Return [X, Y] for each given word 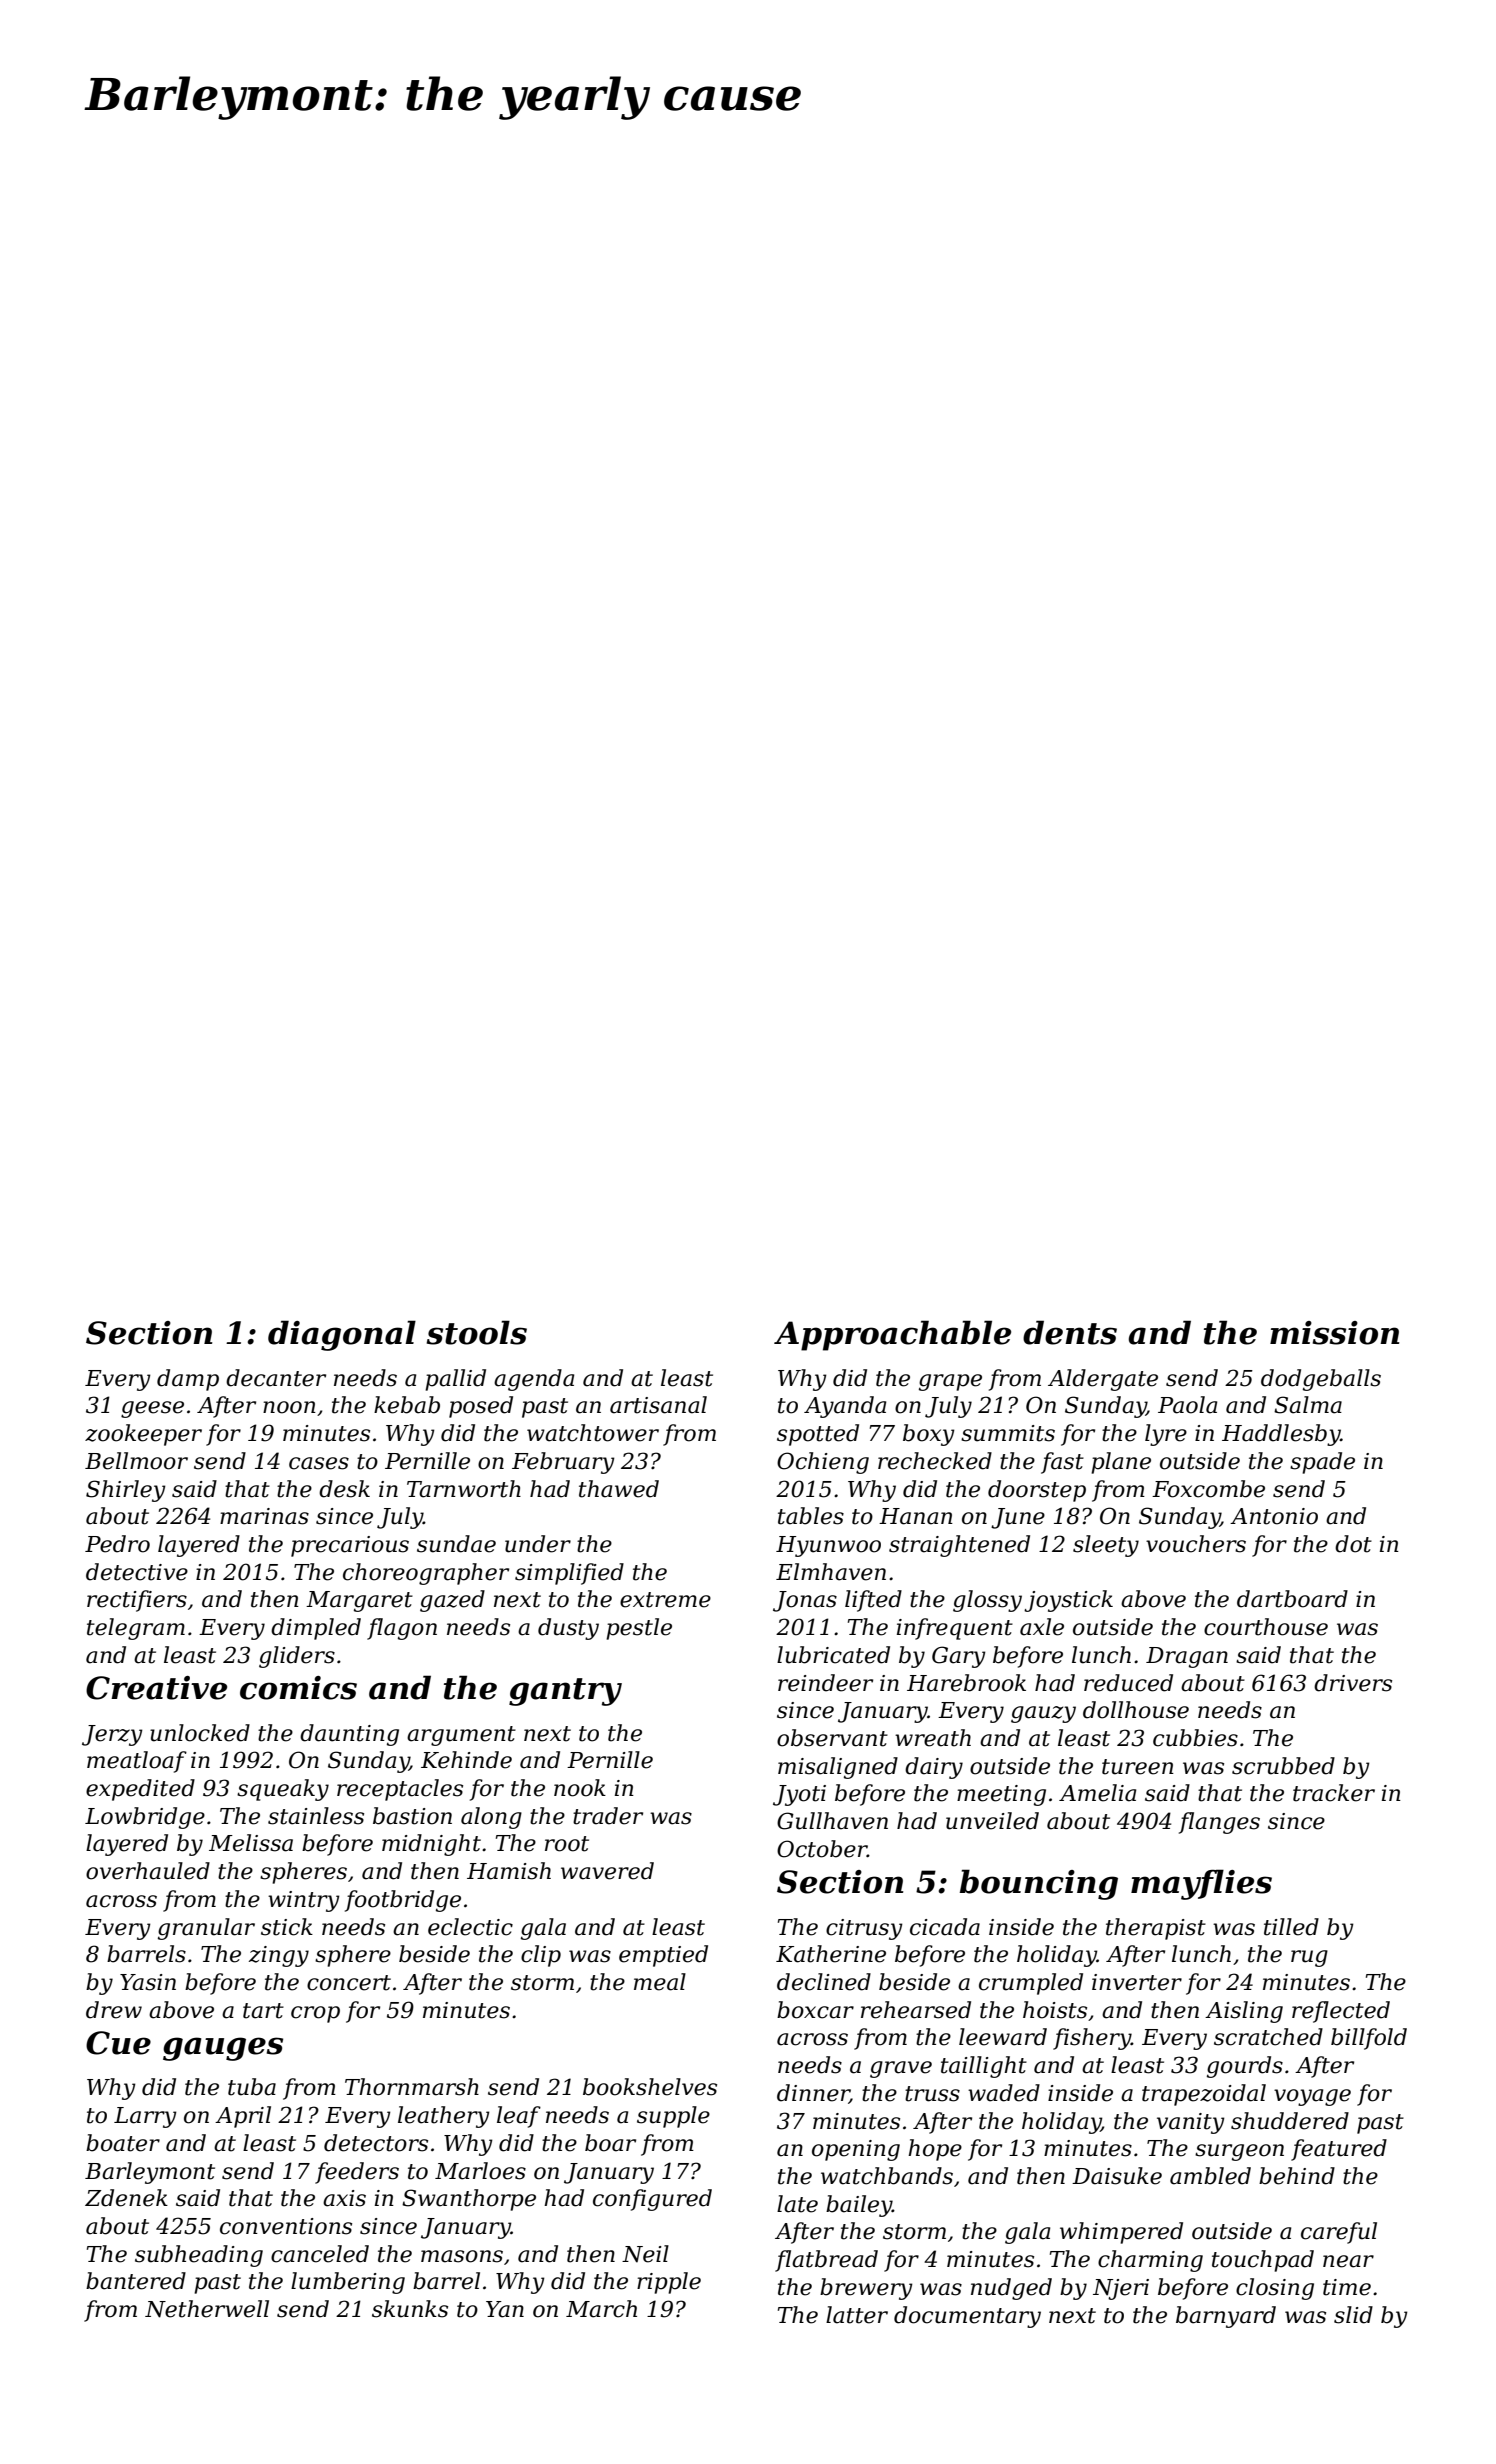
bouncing [1039, 1884]
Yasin [148, 1982]
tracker [1334, 1793]
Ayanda [845, 1407]
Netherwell [207, 2309]
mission [1334, 1333]
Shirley [126, 1491]
